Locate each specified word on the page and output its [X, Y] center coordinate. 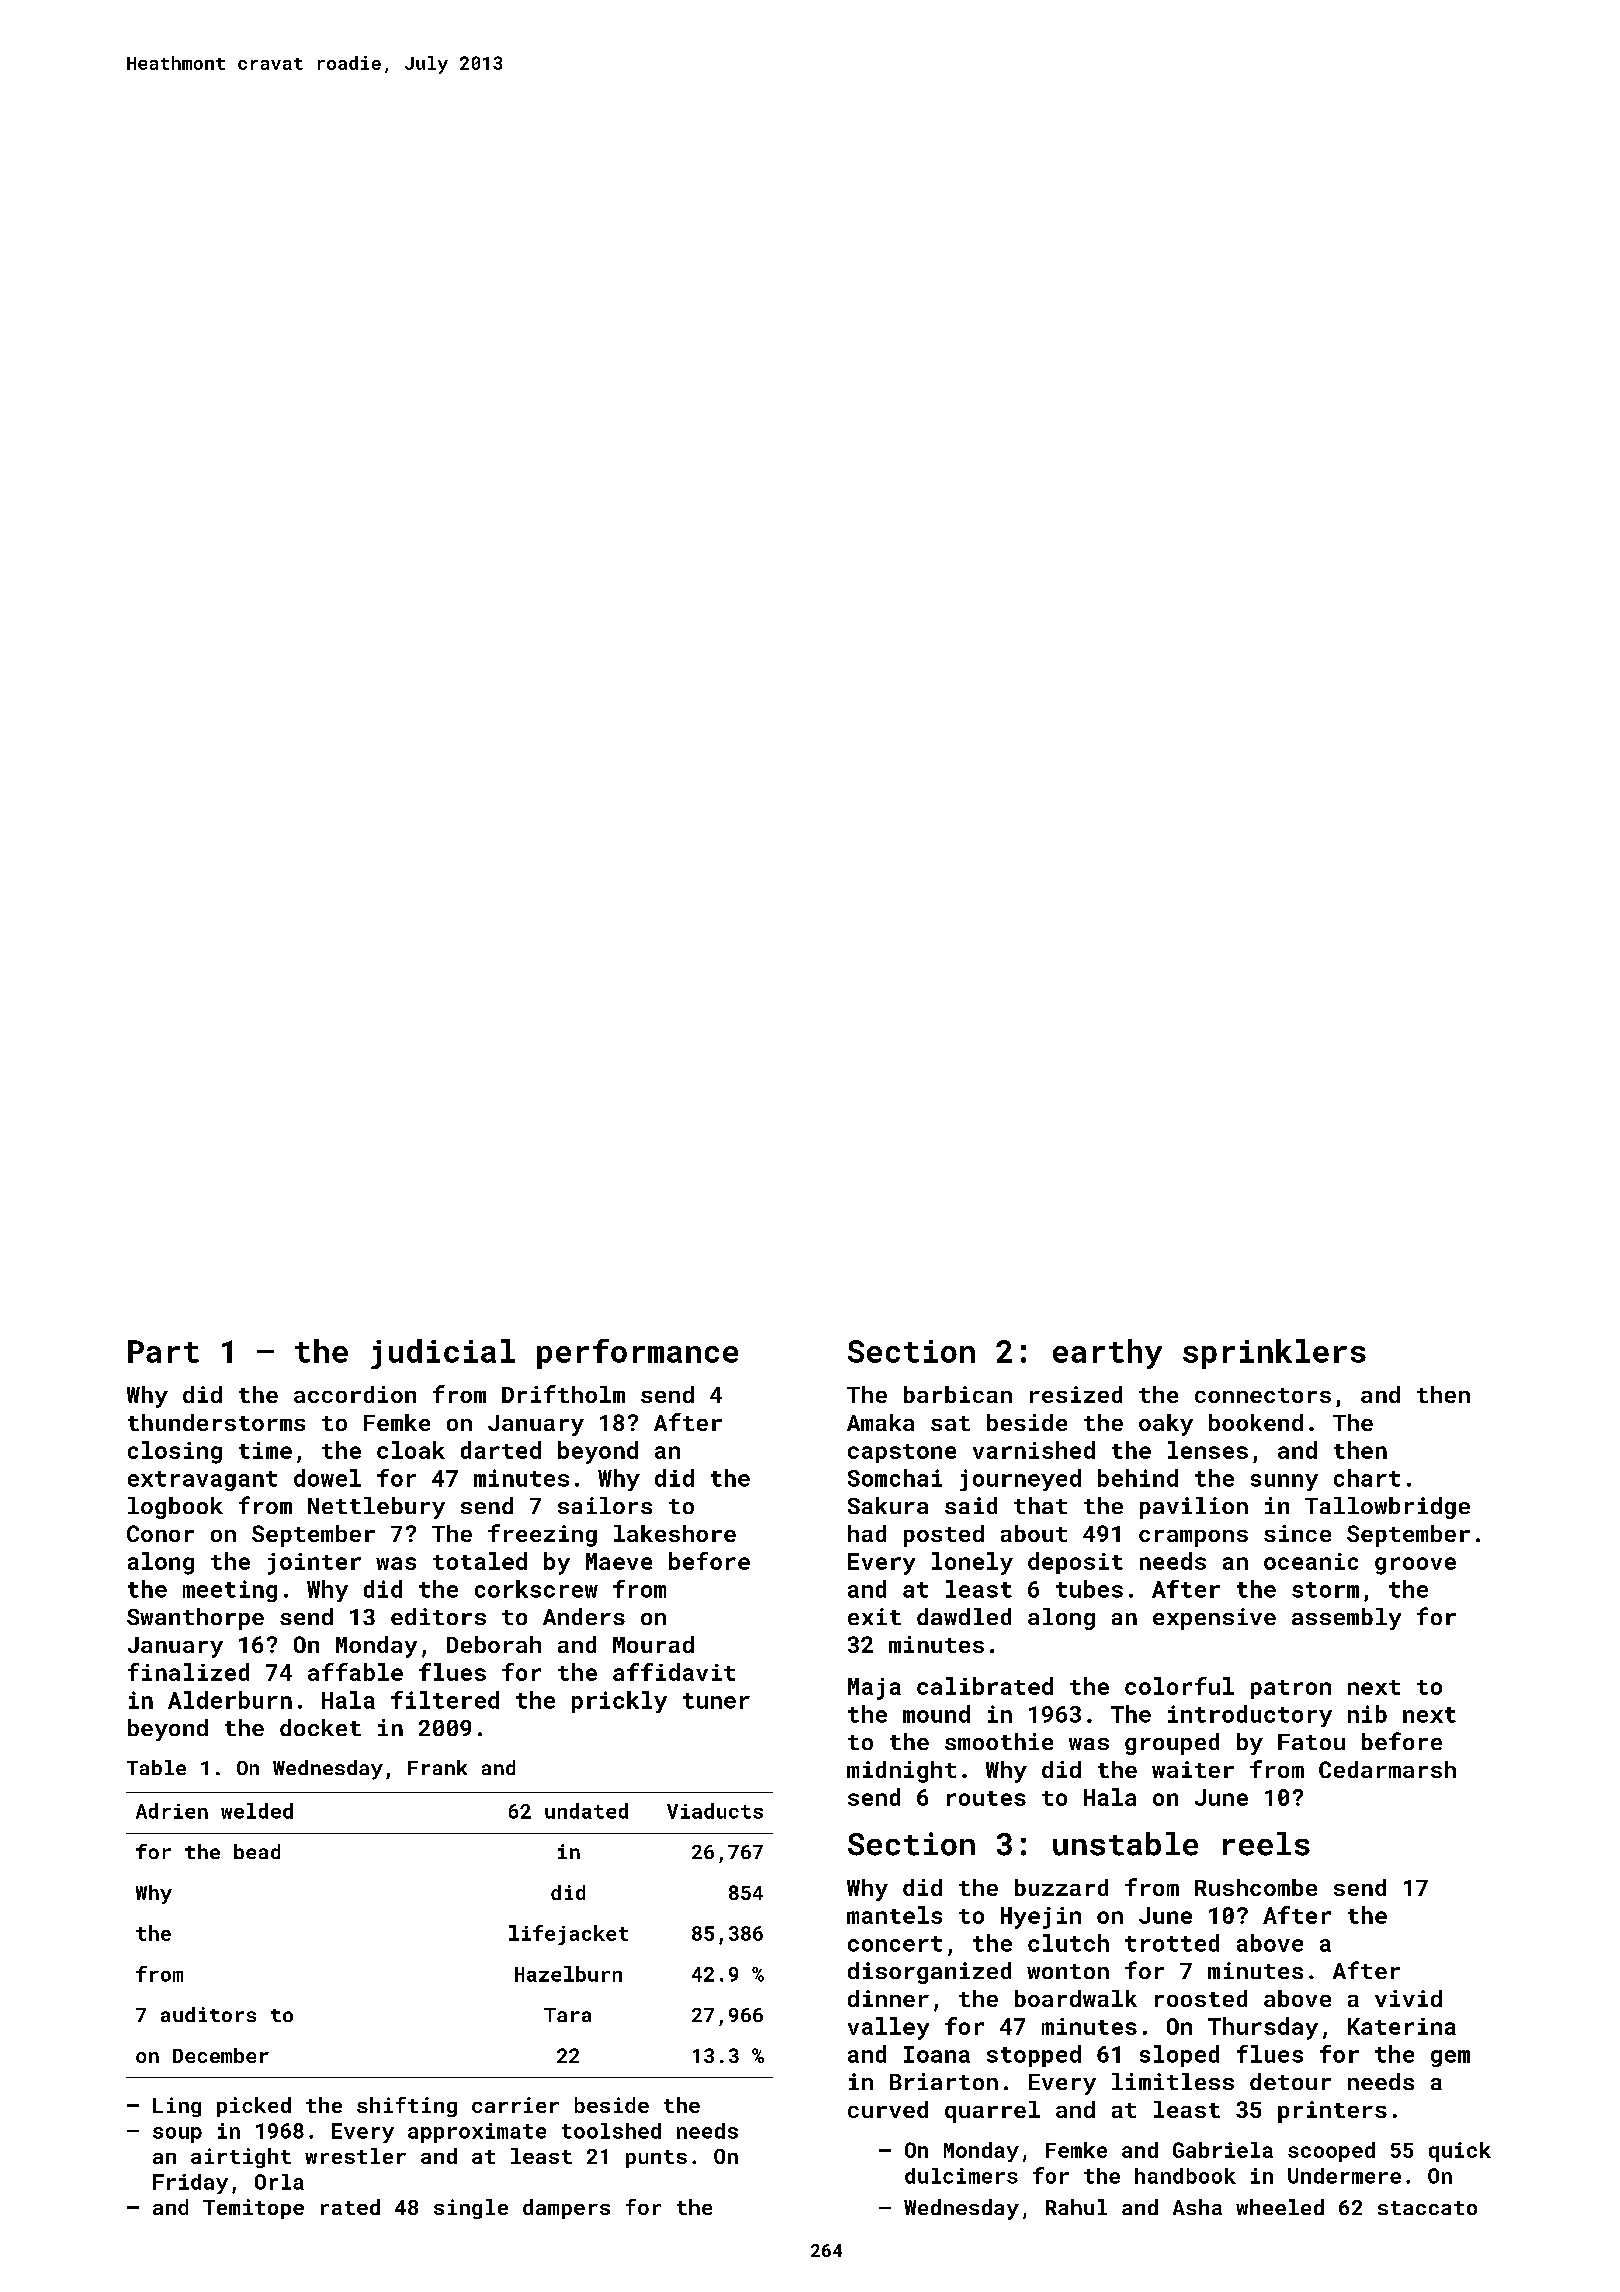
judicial [443, 1354]
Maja [874, 1689]
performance [637, 1354]
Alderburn [230, 1700]
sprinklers [1274, 1354]
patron [1291, 1689]
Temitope [253, 2209]
